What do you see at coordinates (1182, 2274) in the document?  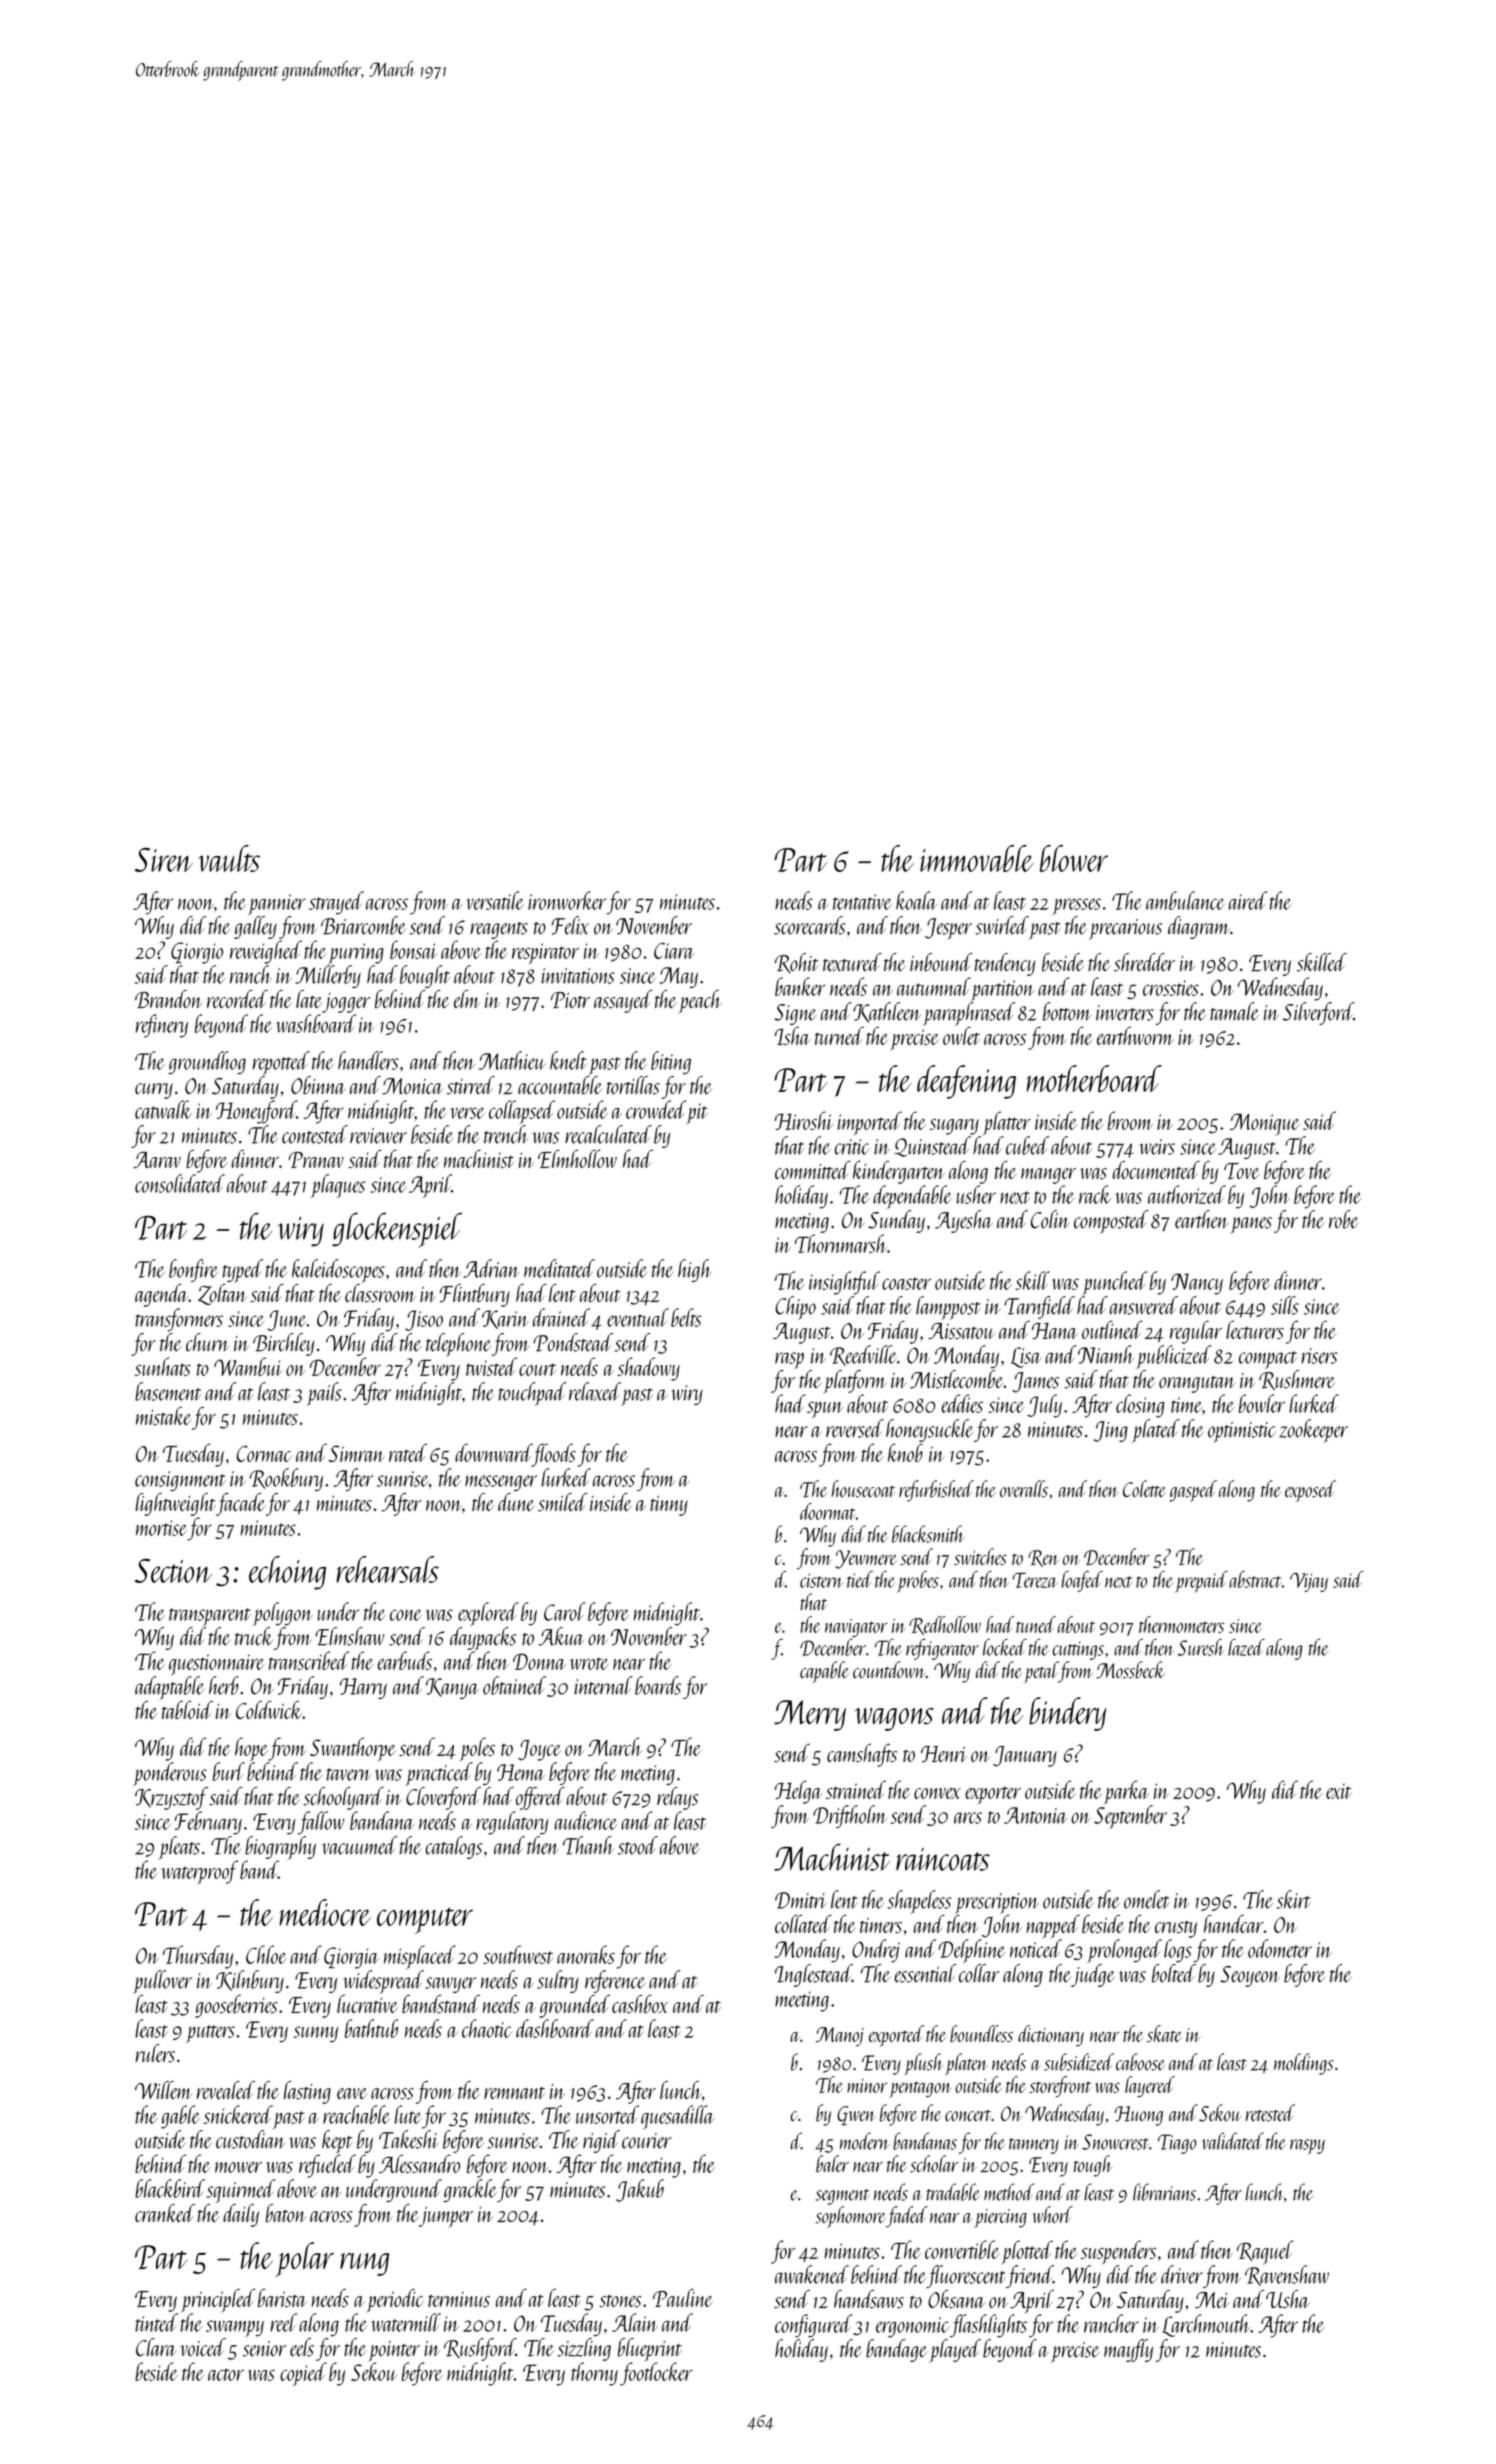 I see `driver` at bounding box center [1182, 2274].
